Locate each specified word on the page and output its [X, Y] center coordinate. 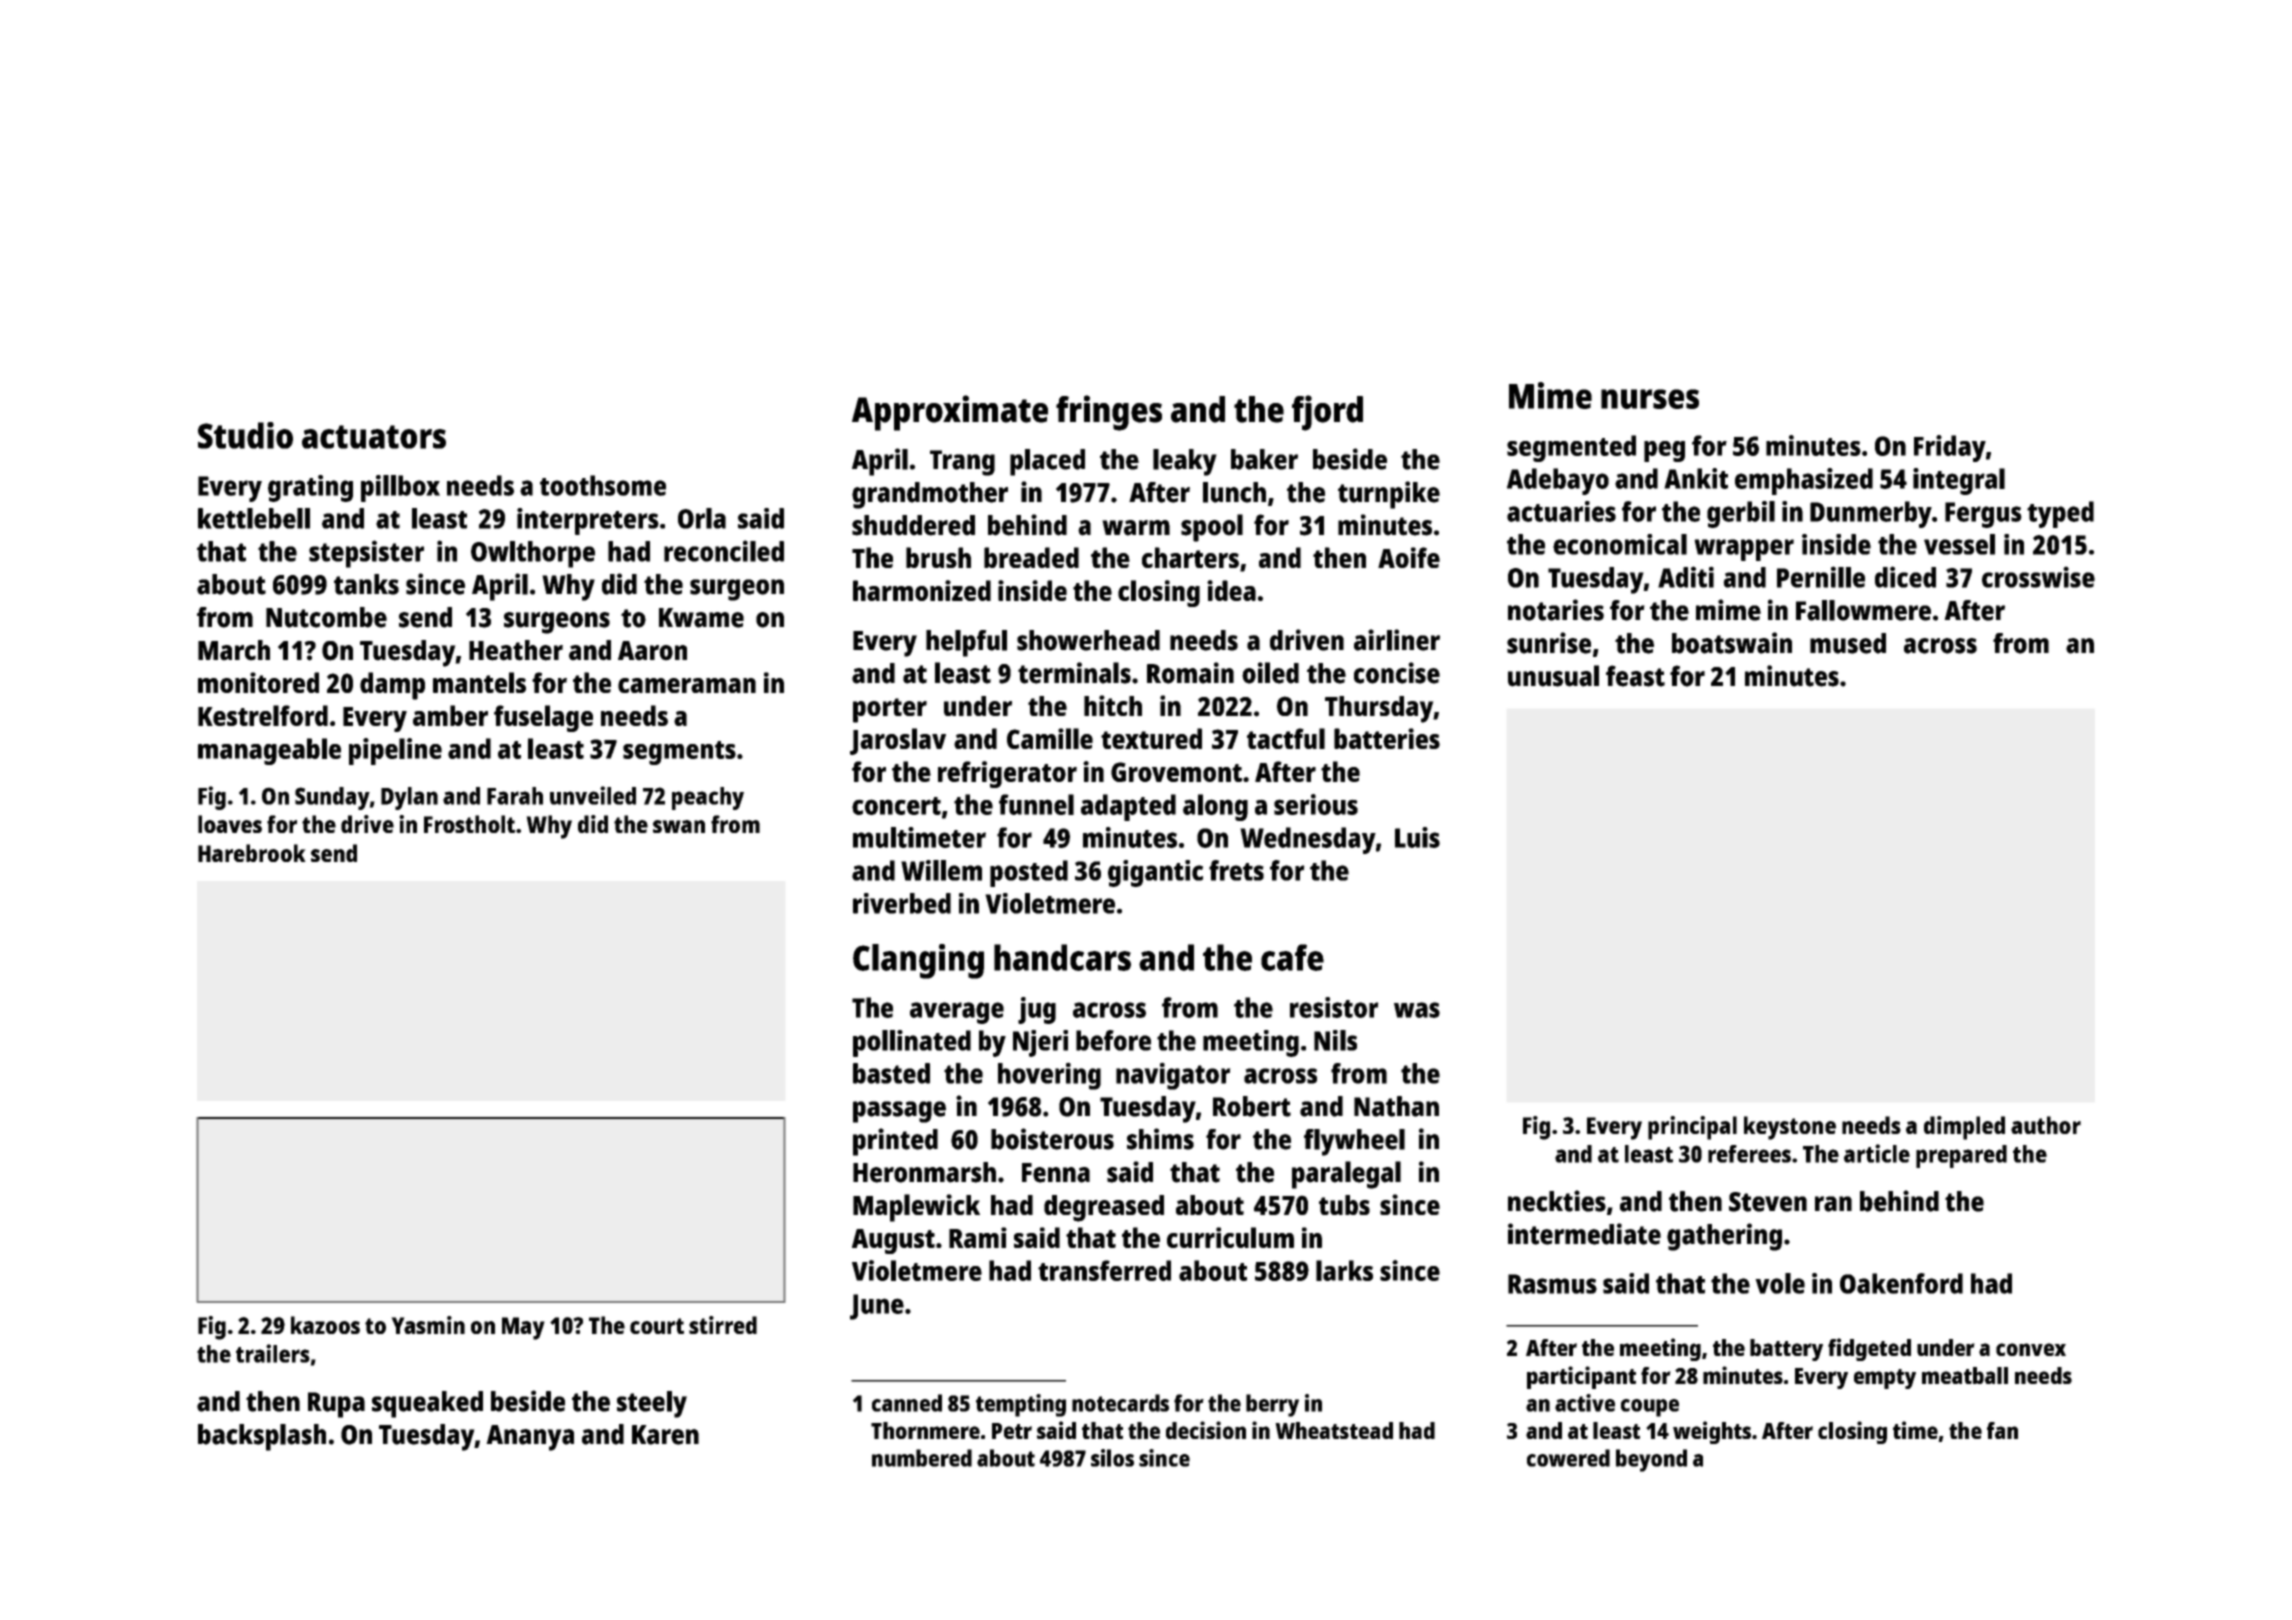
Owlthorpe [533, 554]
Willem [941, 870]
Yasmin [428, 1325]
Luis [1417, 837]
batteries [1387, 738]
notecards [1120, 1403]
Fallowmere [1863, 610]
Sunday [332, 798]
